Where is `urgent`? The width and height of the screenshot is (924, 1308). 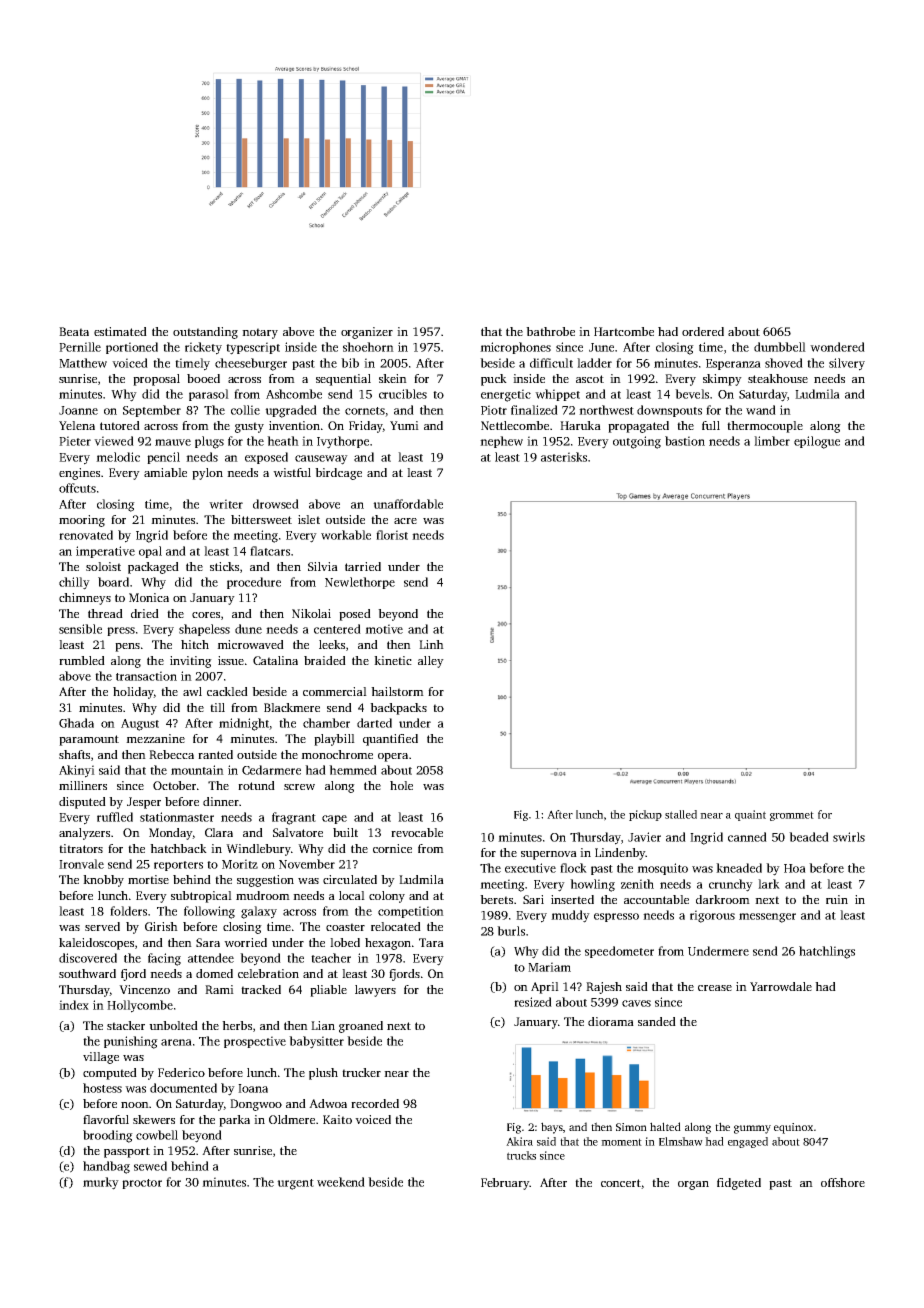 urgent is located at coordinates (295, 1184).
